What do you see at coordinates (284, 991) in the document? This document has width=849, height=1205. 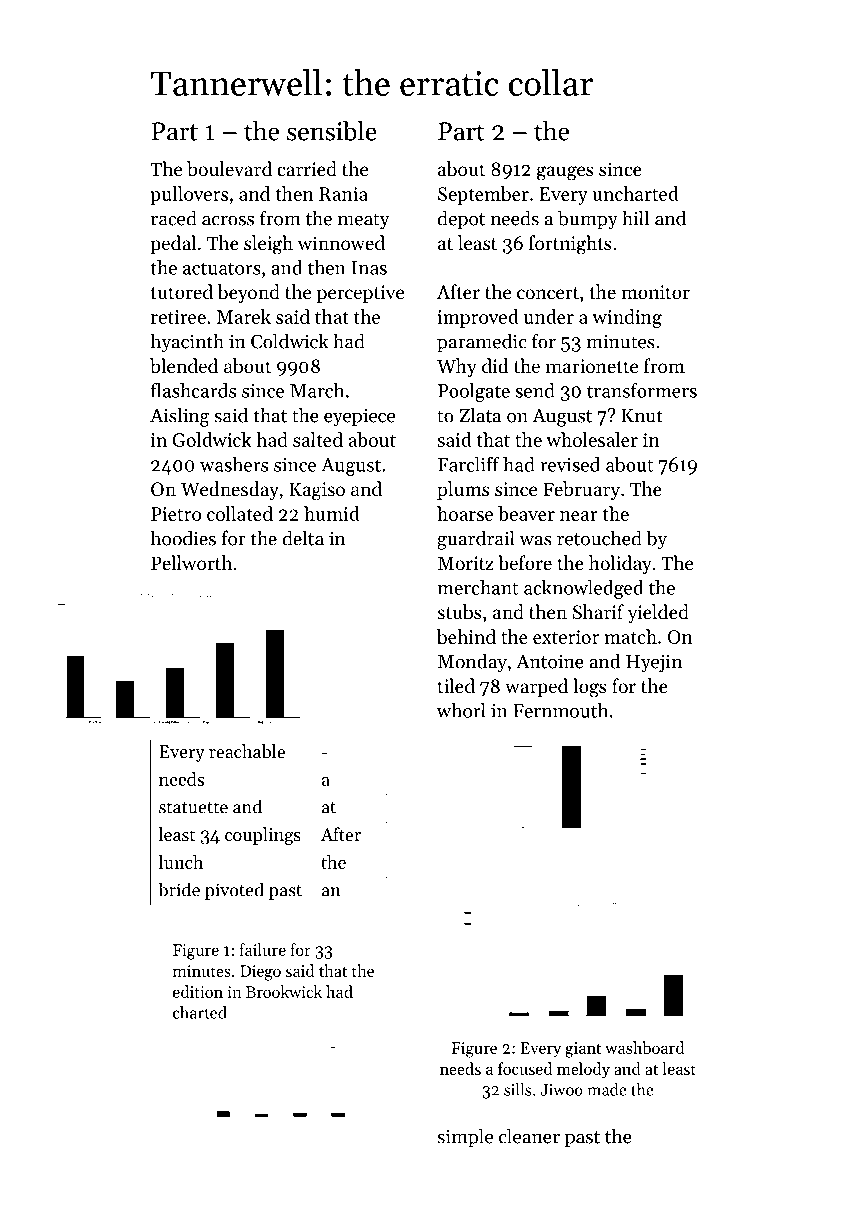 I see `Brookwick` at bounding box center [284, 991].
